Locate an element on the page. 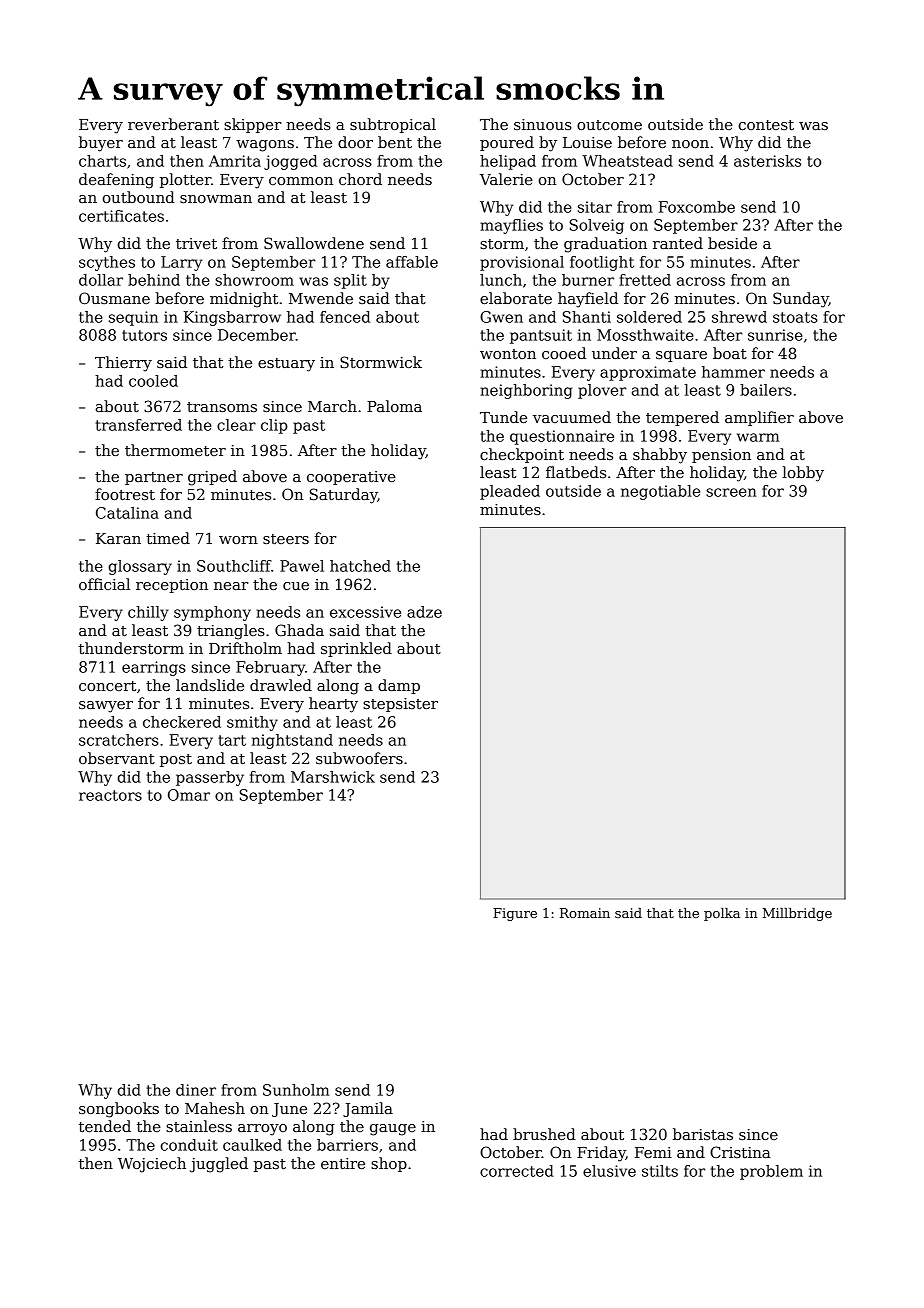 This document has height=1308, width=924. Jamila is located at coordinates (368, 1109).
